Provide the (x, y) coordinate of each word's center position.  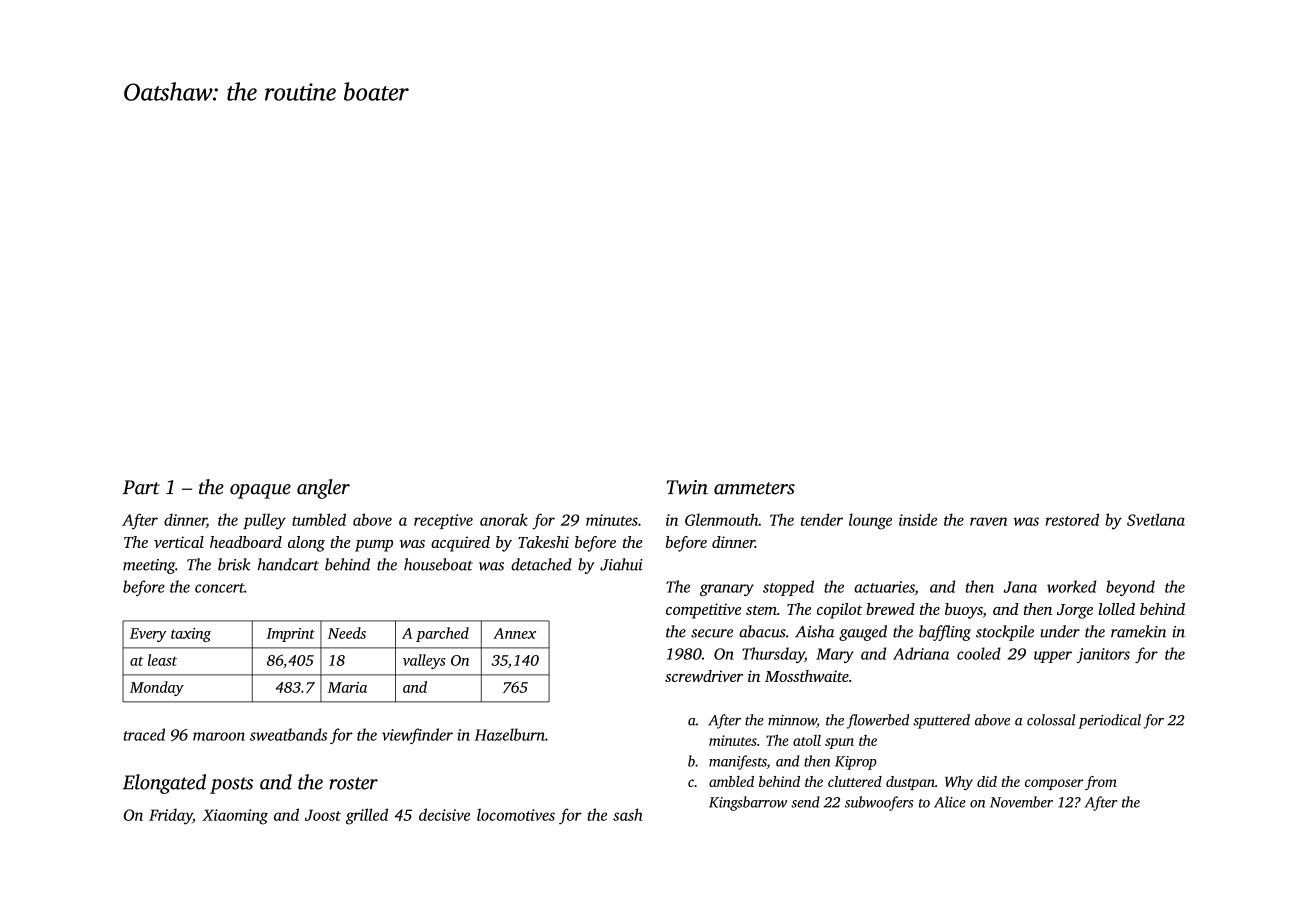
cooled (979, 653)
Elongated (164, 784)
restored (1072, 519)
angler (323, 489)
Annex (514, 633)
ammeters (754, 488)
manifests (738, 762)
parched (442, 634)
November (1021, 802)
